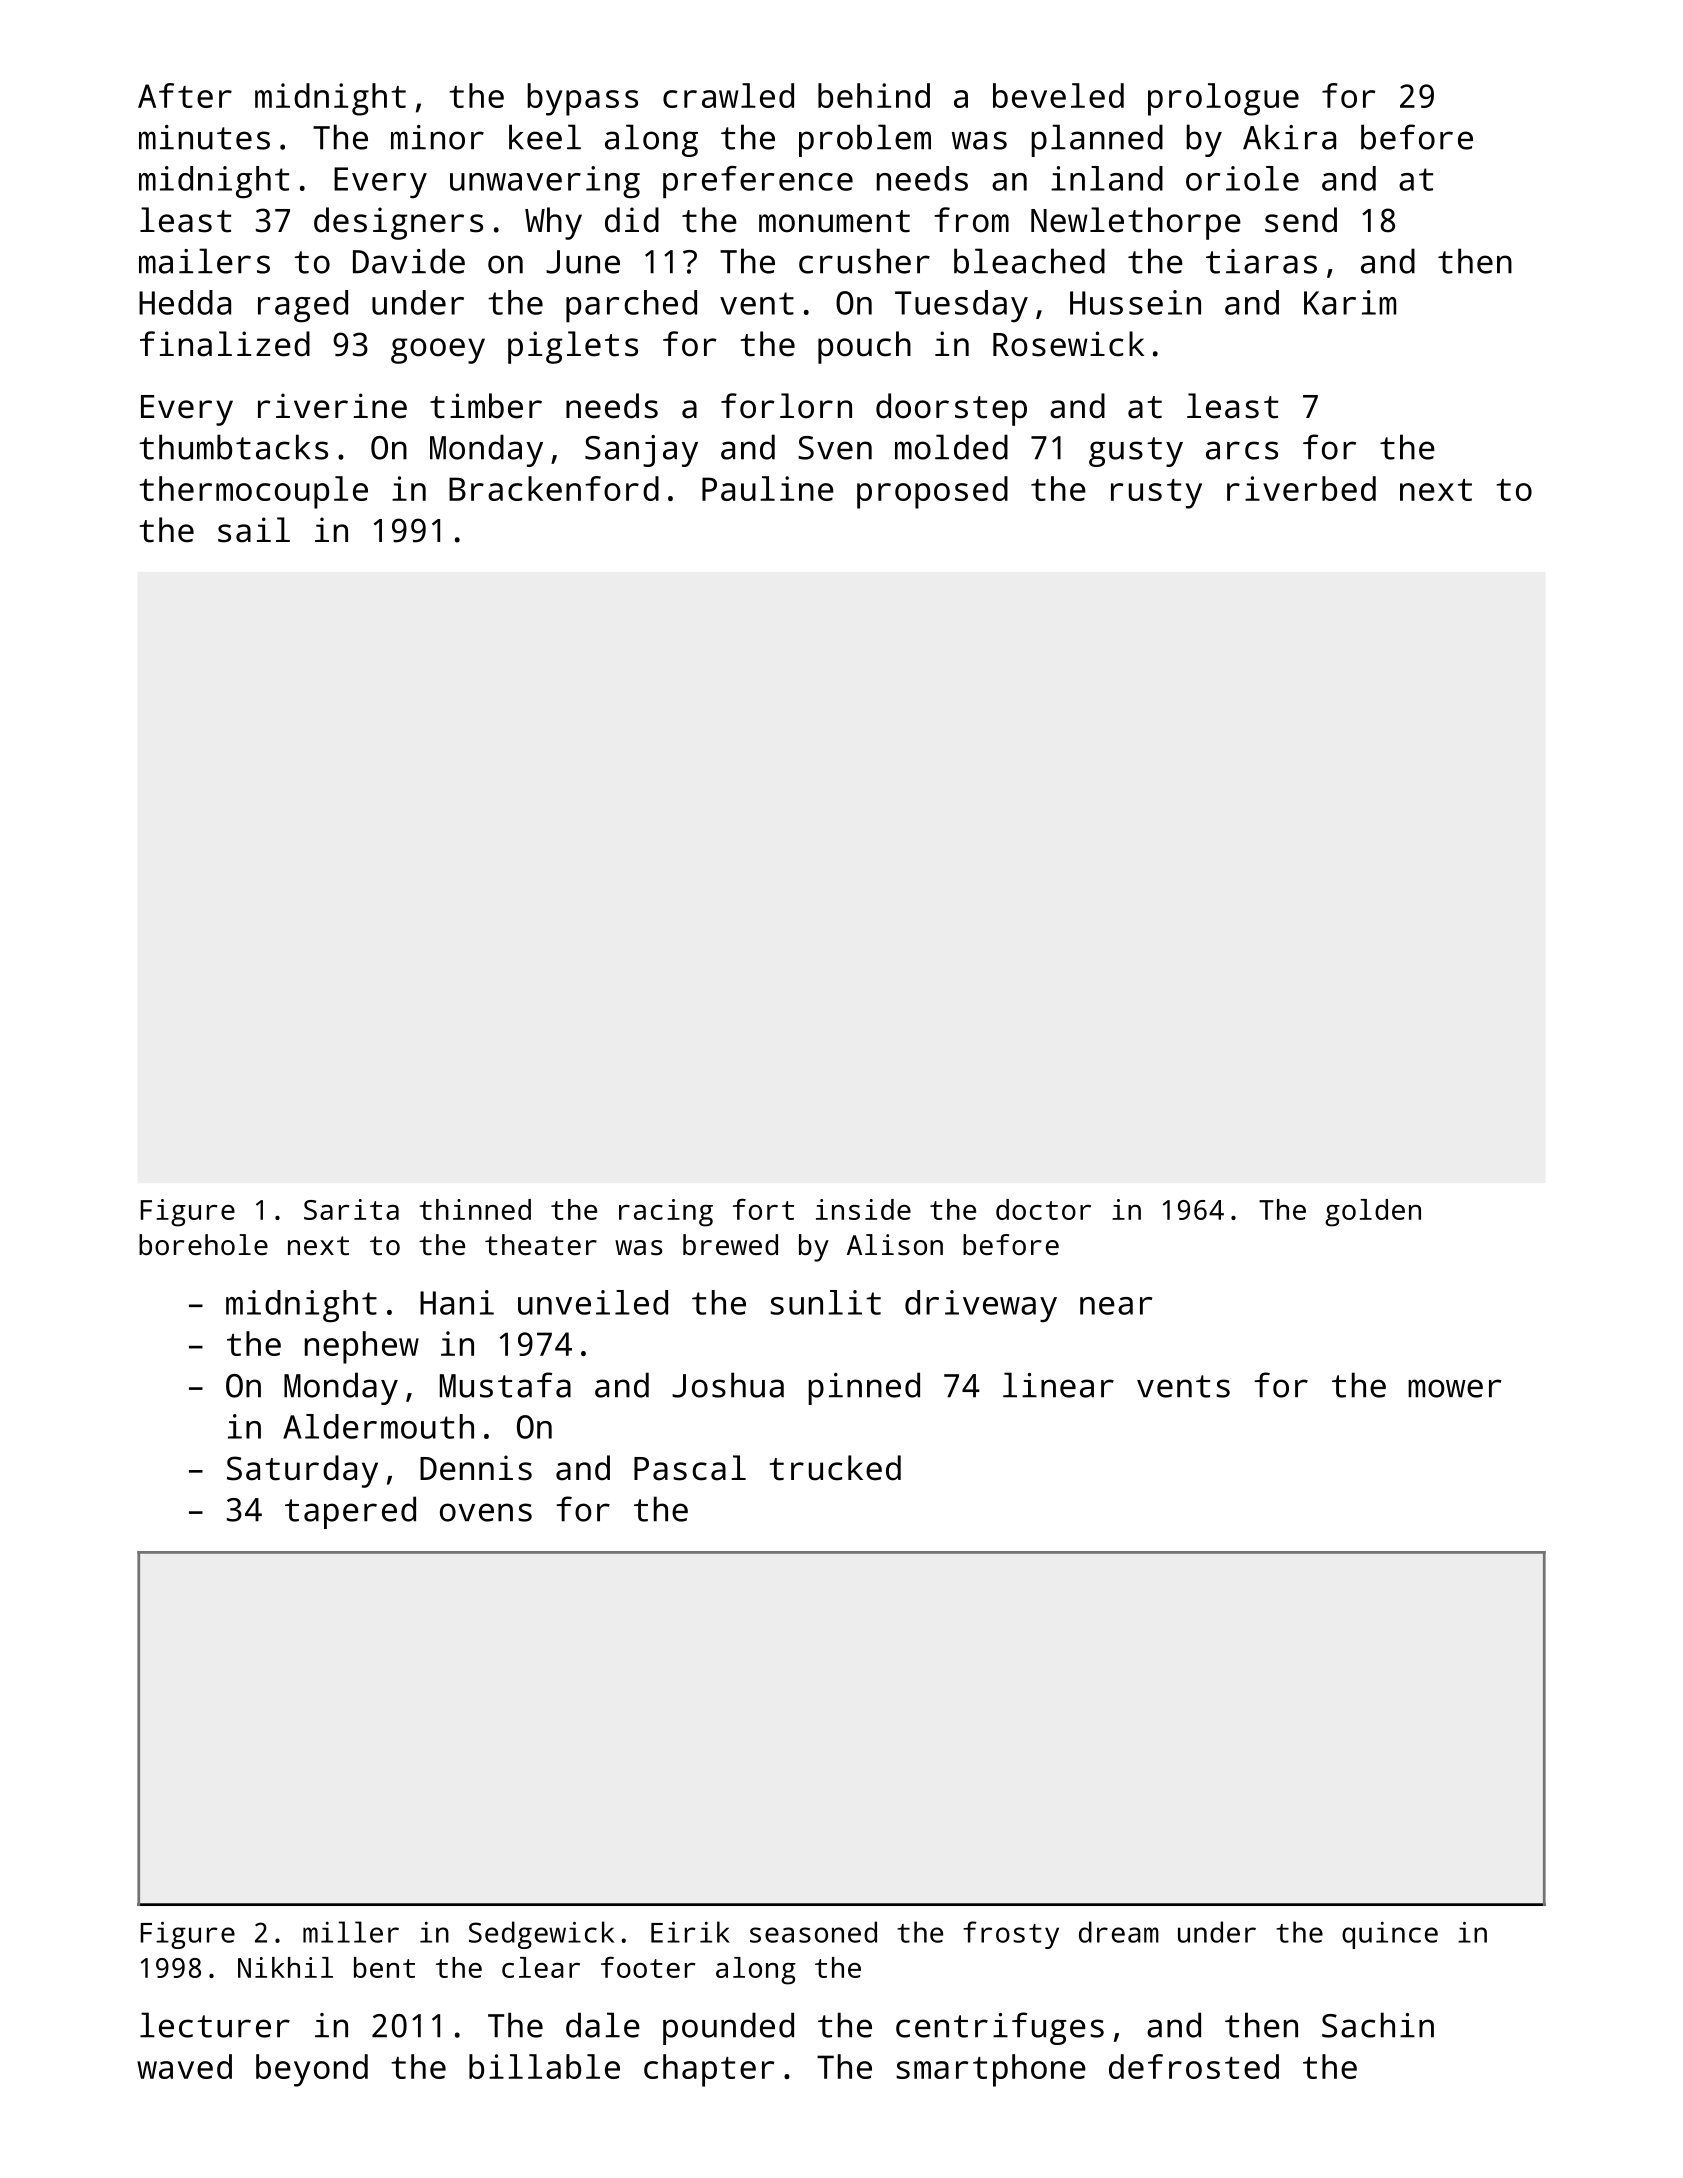 This screenshot has height=2178, width=1683. I want to click on rusty, so click(1156, 494).
